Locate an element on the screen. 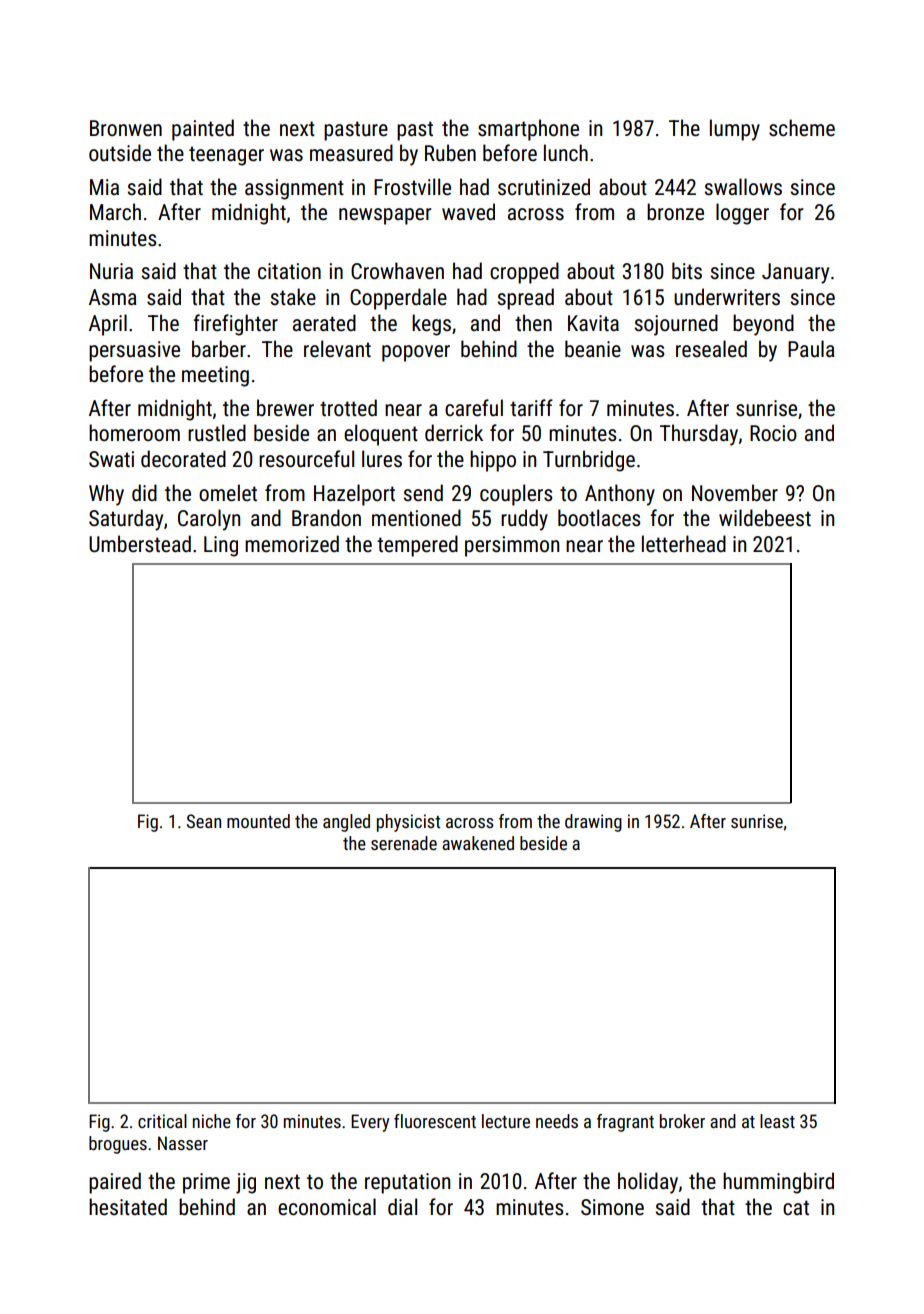  needs is located at coordinates (557, 1121).
